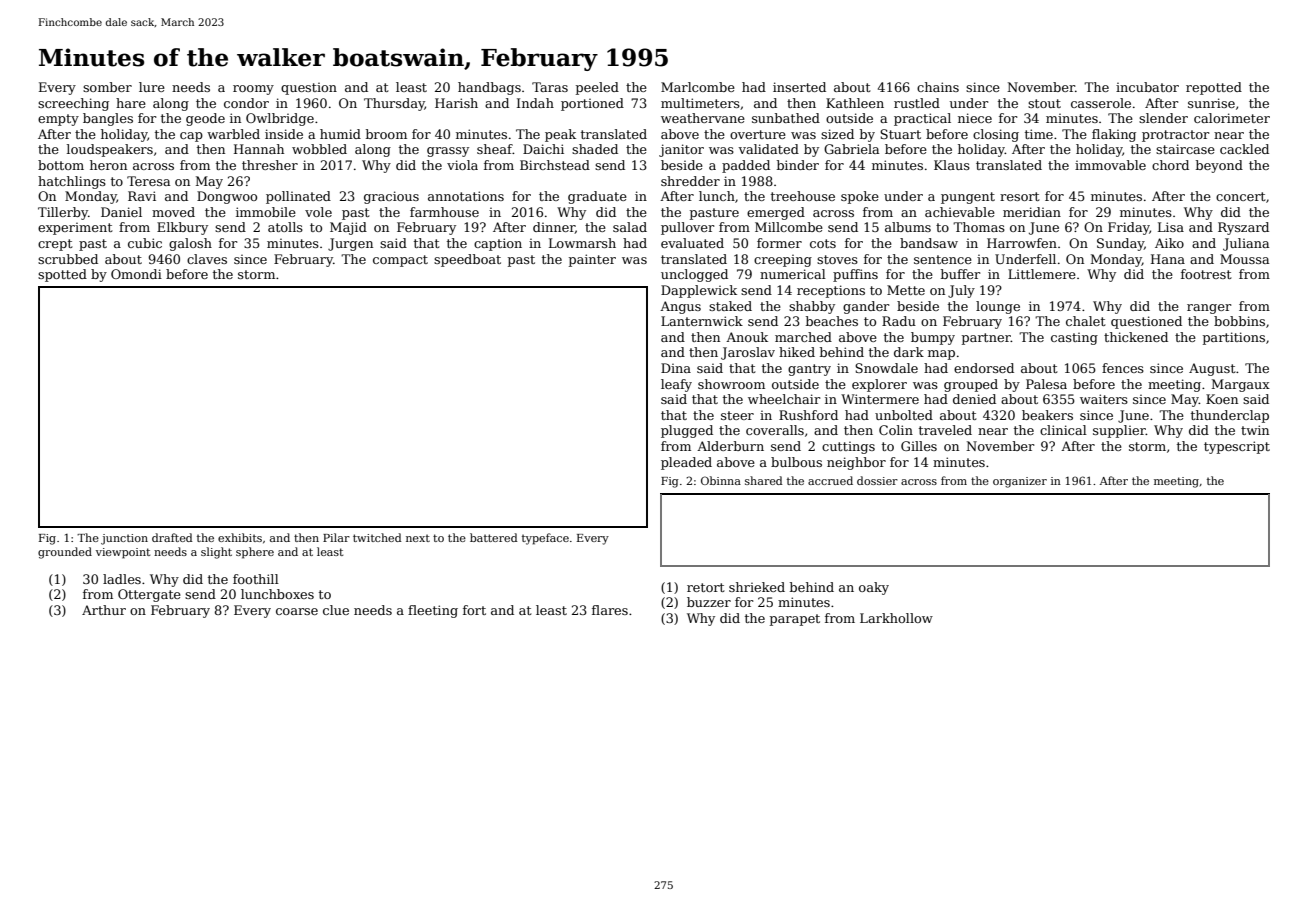  What do you see at coordinates (62, 275) in the screenshot?
I see `spotted` at bounding box center [62, 275].
